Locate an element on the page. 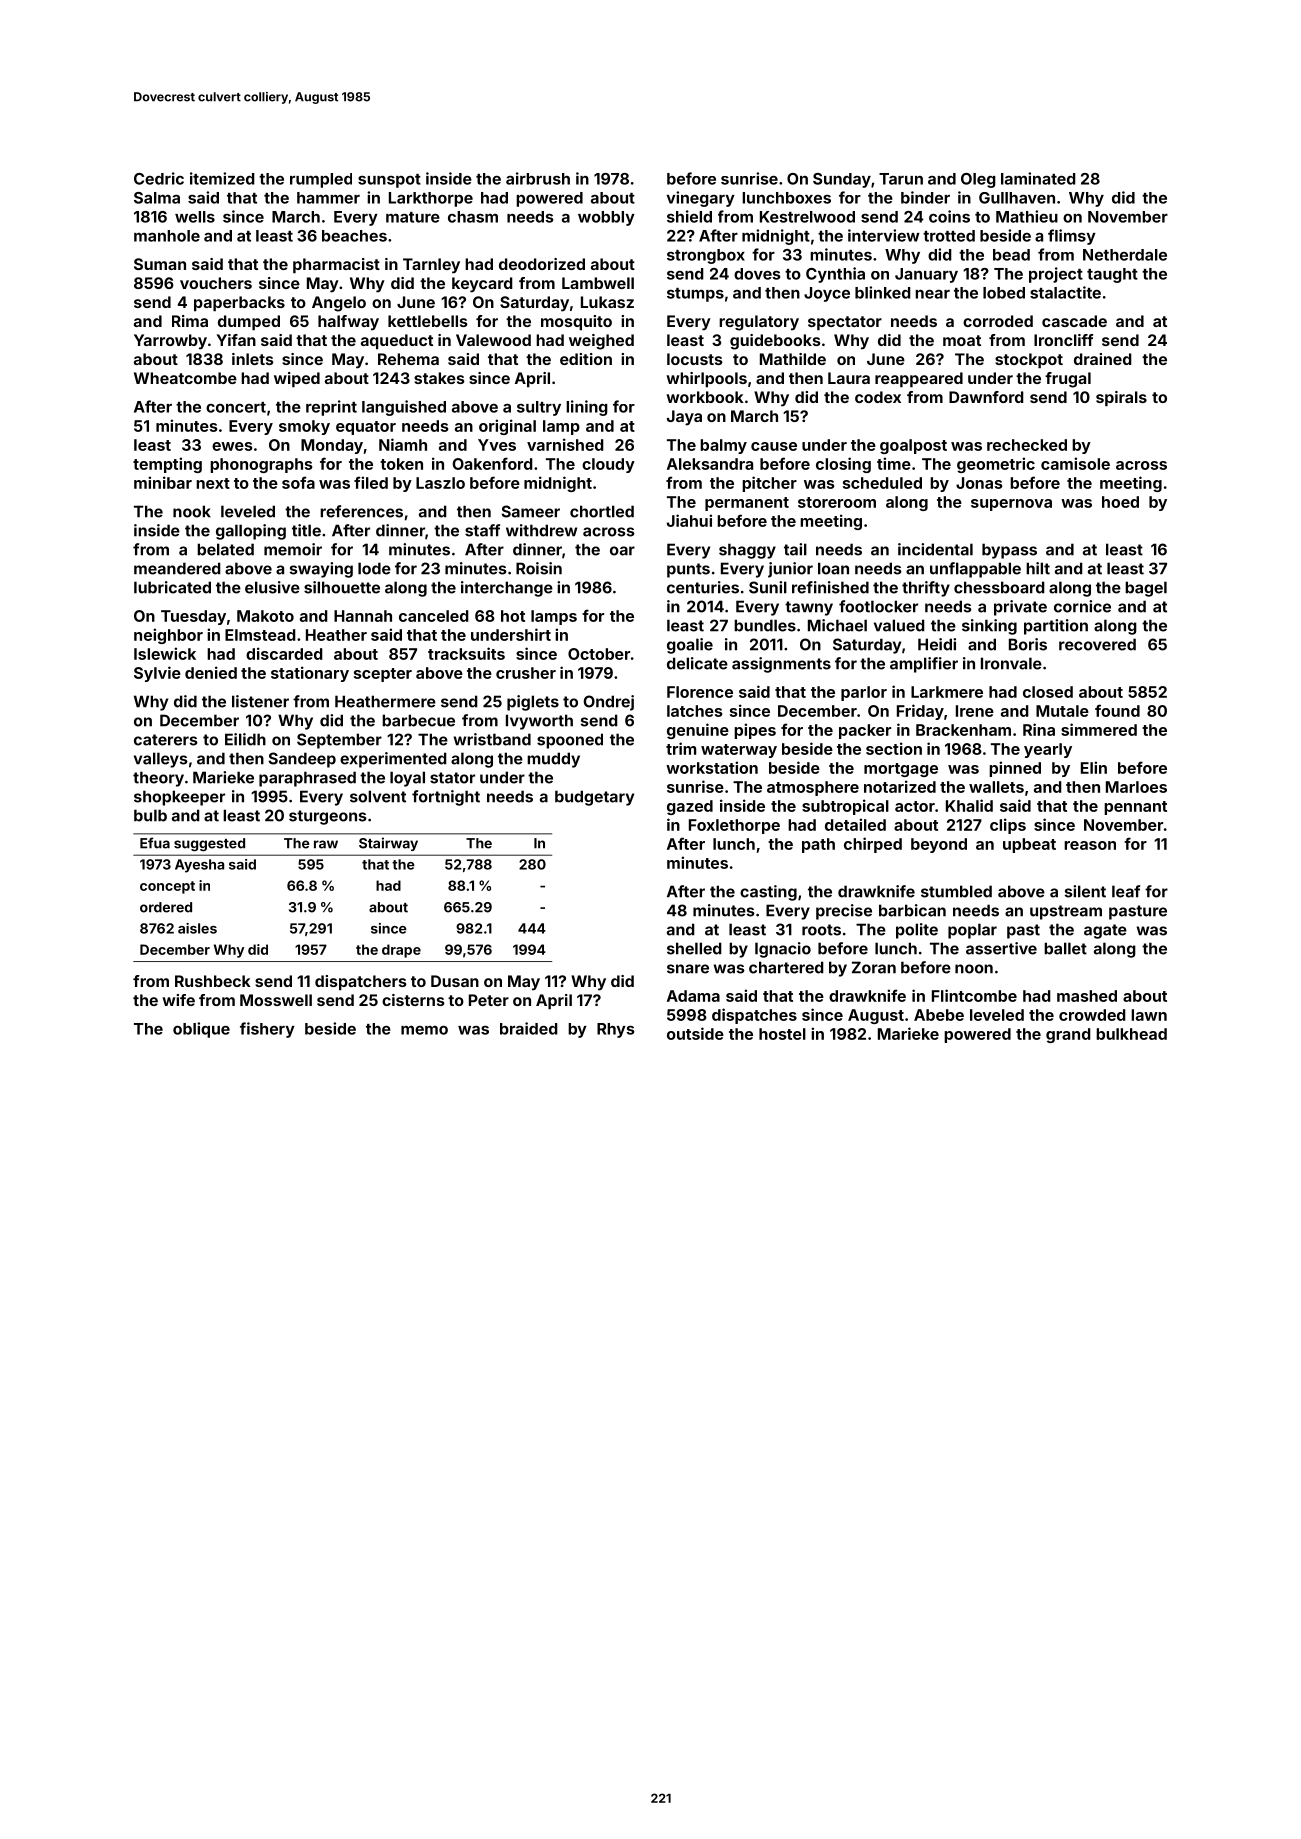  Mosswell is located at coordinates (276, 1000).
